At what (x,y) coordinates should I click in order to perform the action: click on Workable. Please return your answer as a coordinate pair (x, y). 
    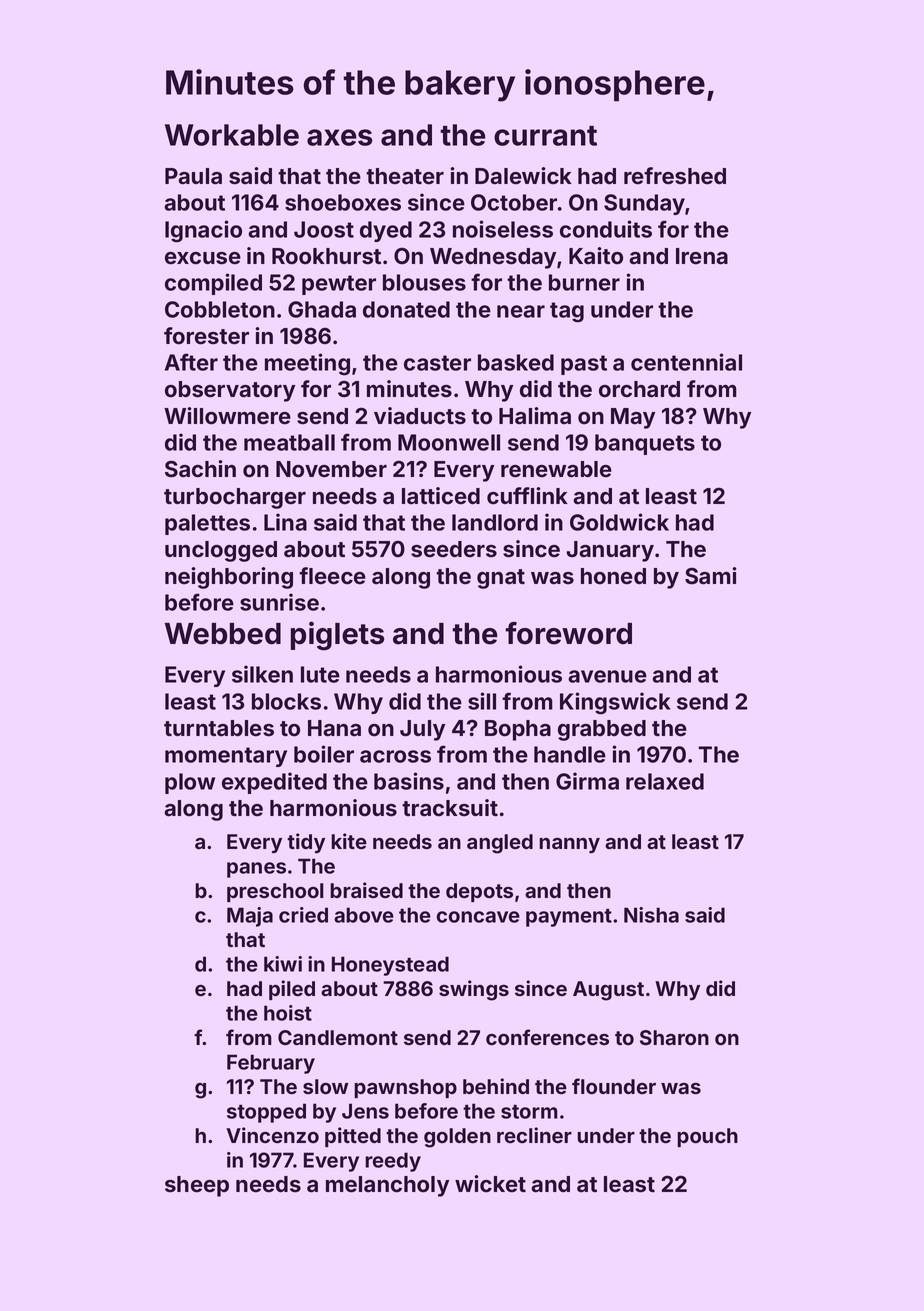
    Looking at the image, I should click on (232, 135).
